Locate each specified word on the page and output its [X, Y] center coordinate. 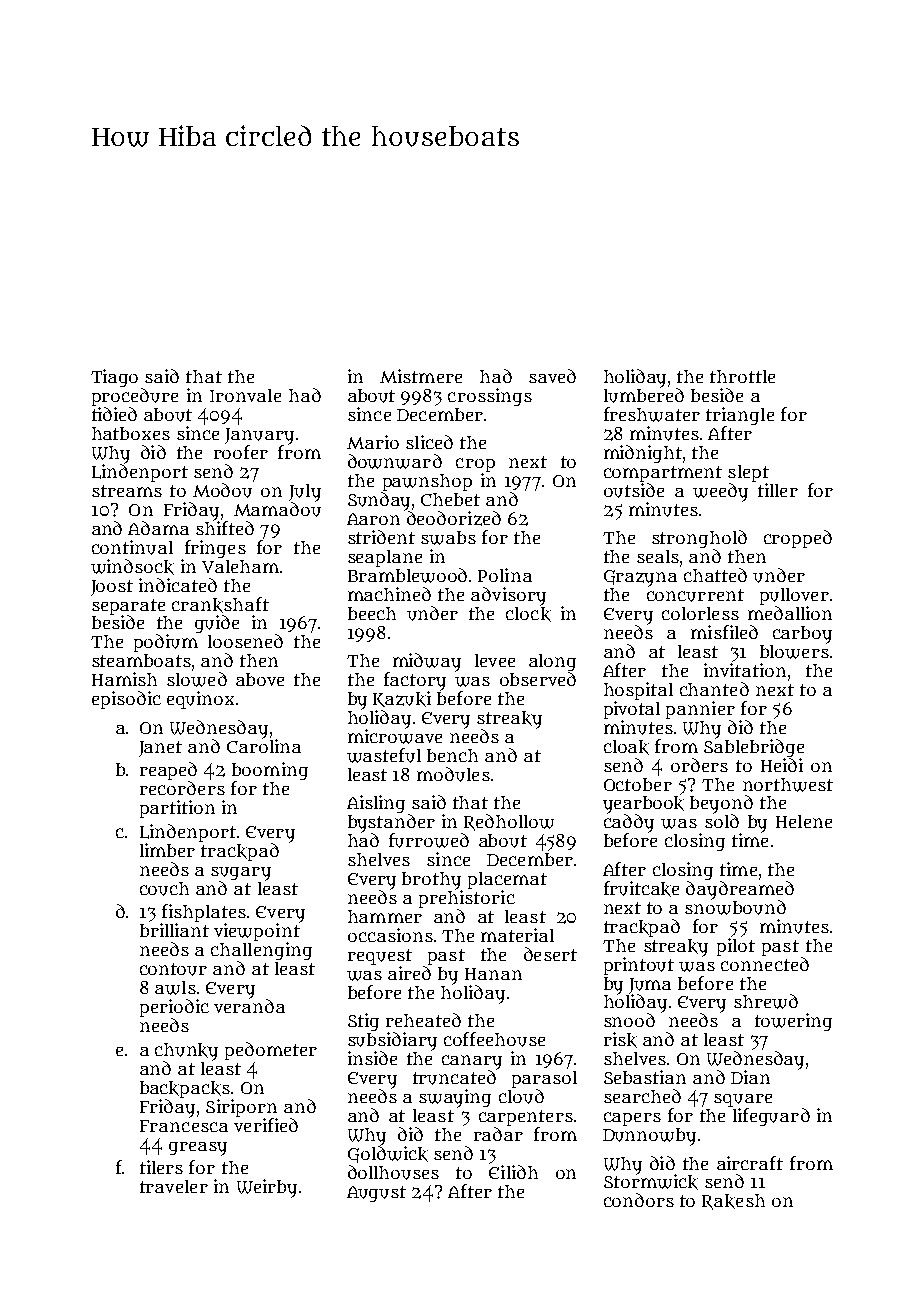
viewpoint [257, 932]
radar [498, 1134]
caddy [629, 823]
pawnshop [427, 482]
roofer [241, 452]
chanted [714, 689]
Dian [750, 1077]
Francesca [184, 1126]
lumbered [644, 395]
